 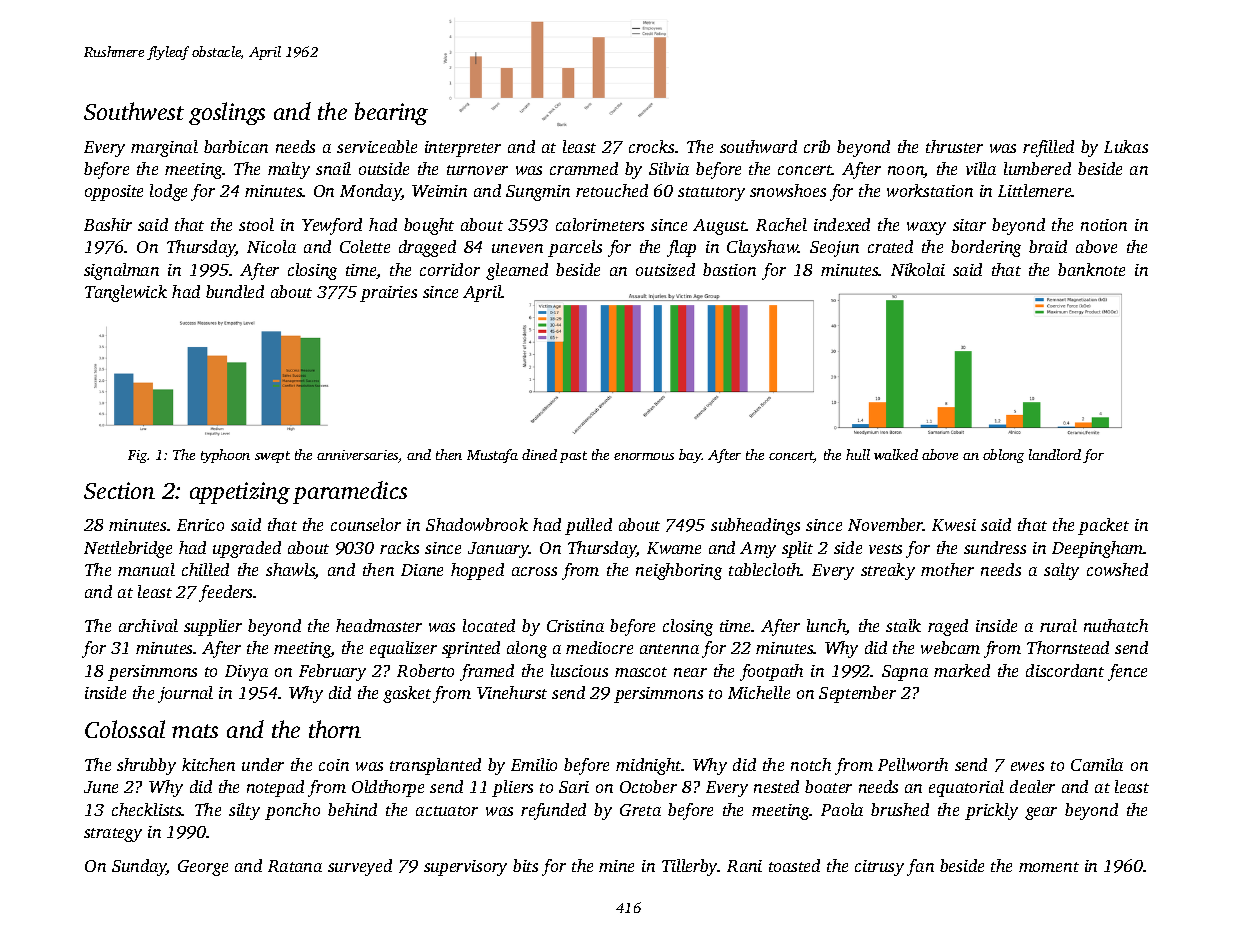 What do you see at coordinates (332, 226) in the image?
I see `Yewford` at bounding box center [332, 226].
